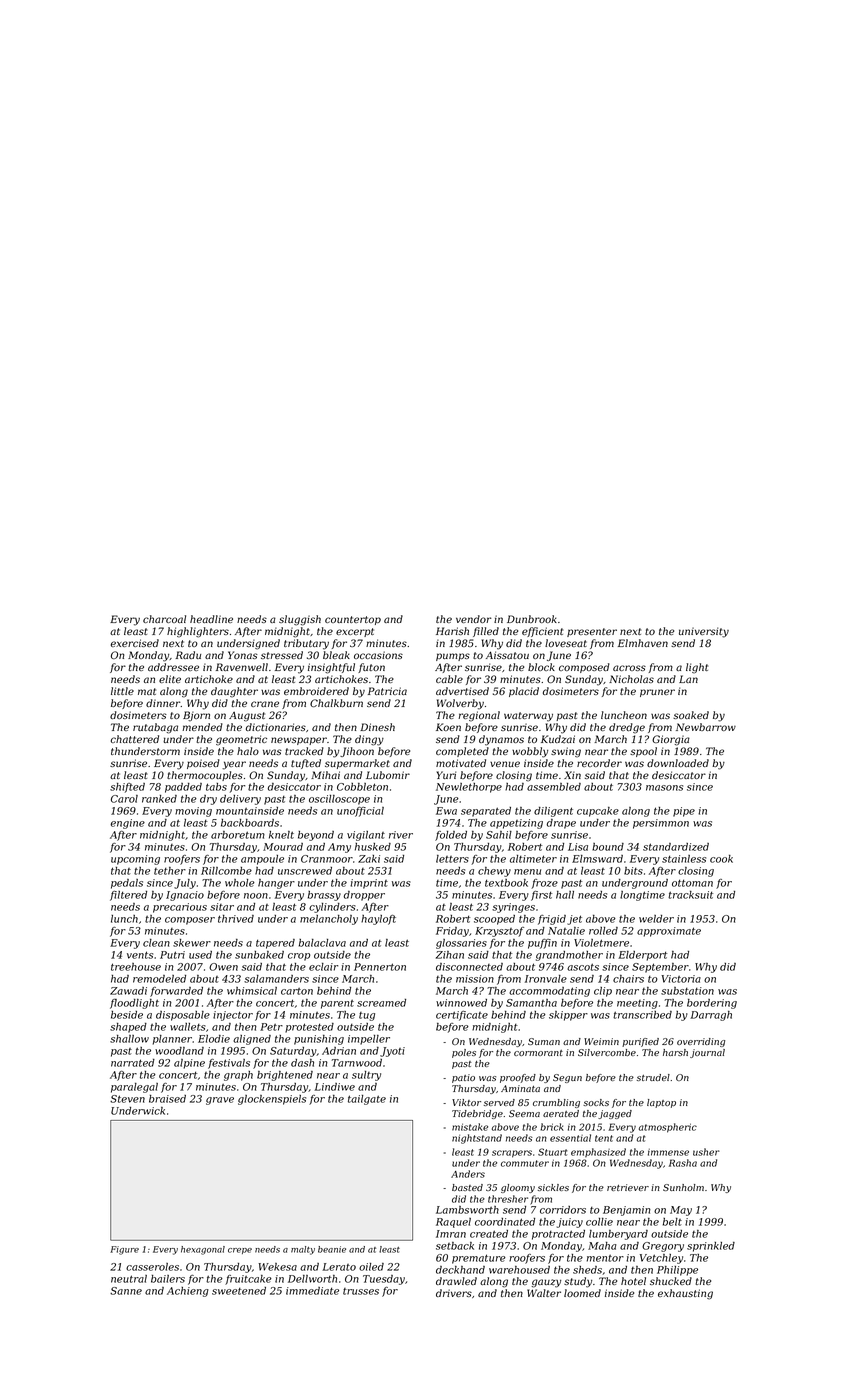 The height and width of the document is (1400, 849). Describe the element at coordinates (380, 967) in the document. I see `Pennerton` at that location.
